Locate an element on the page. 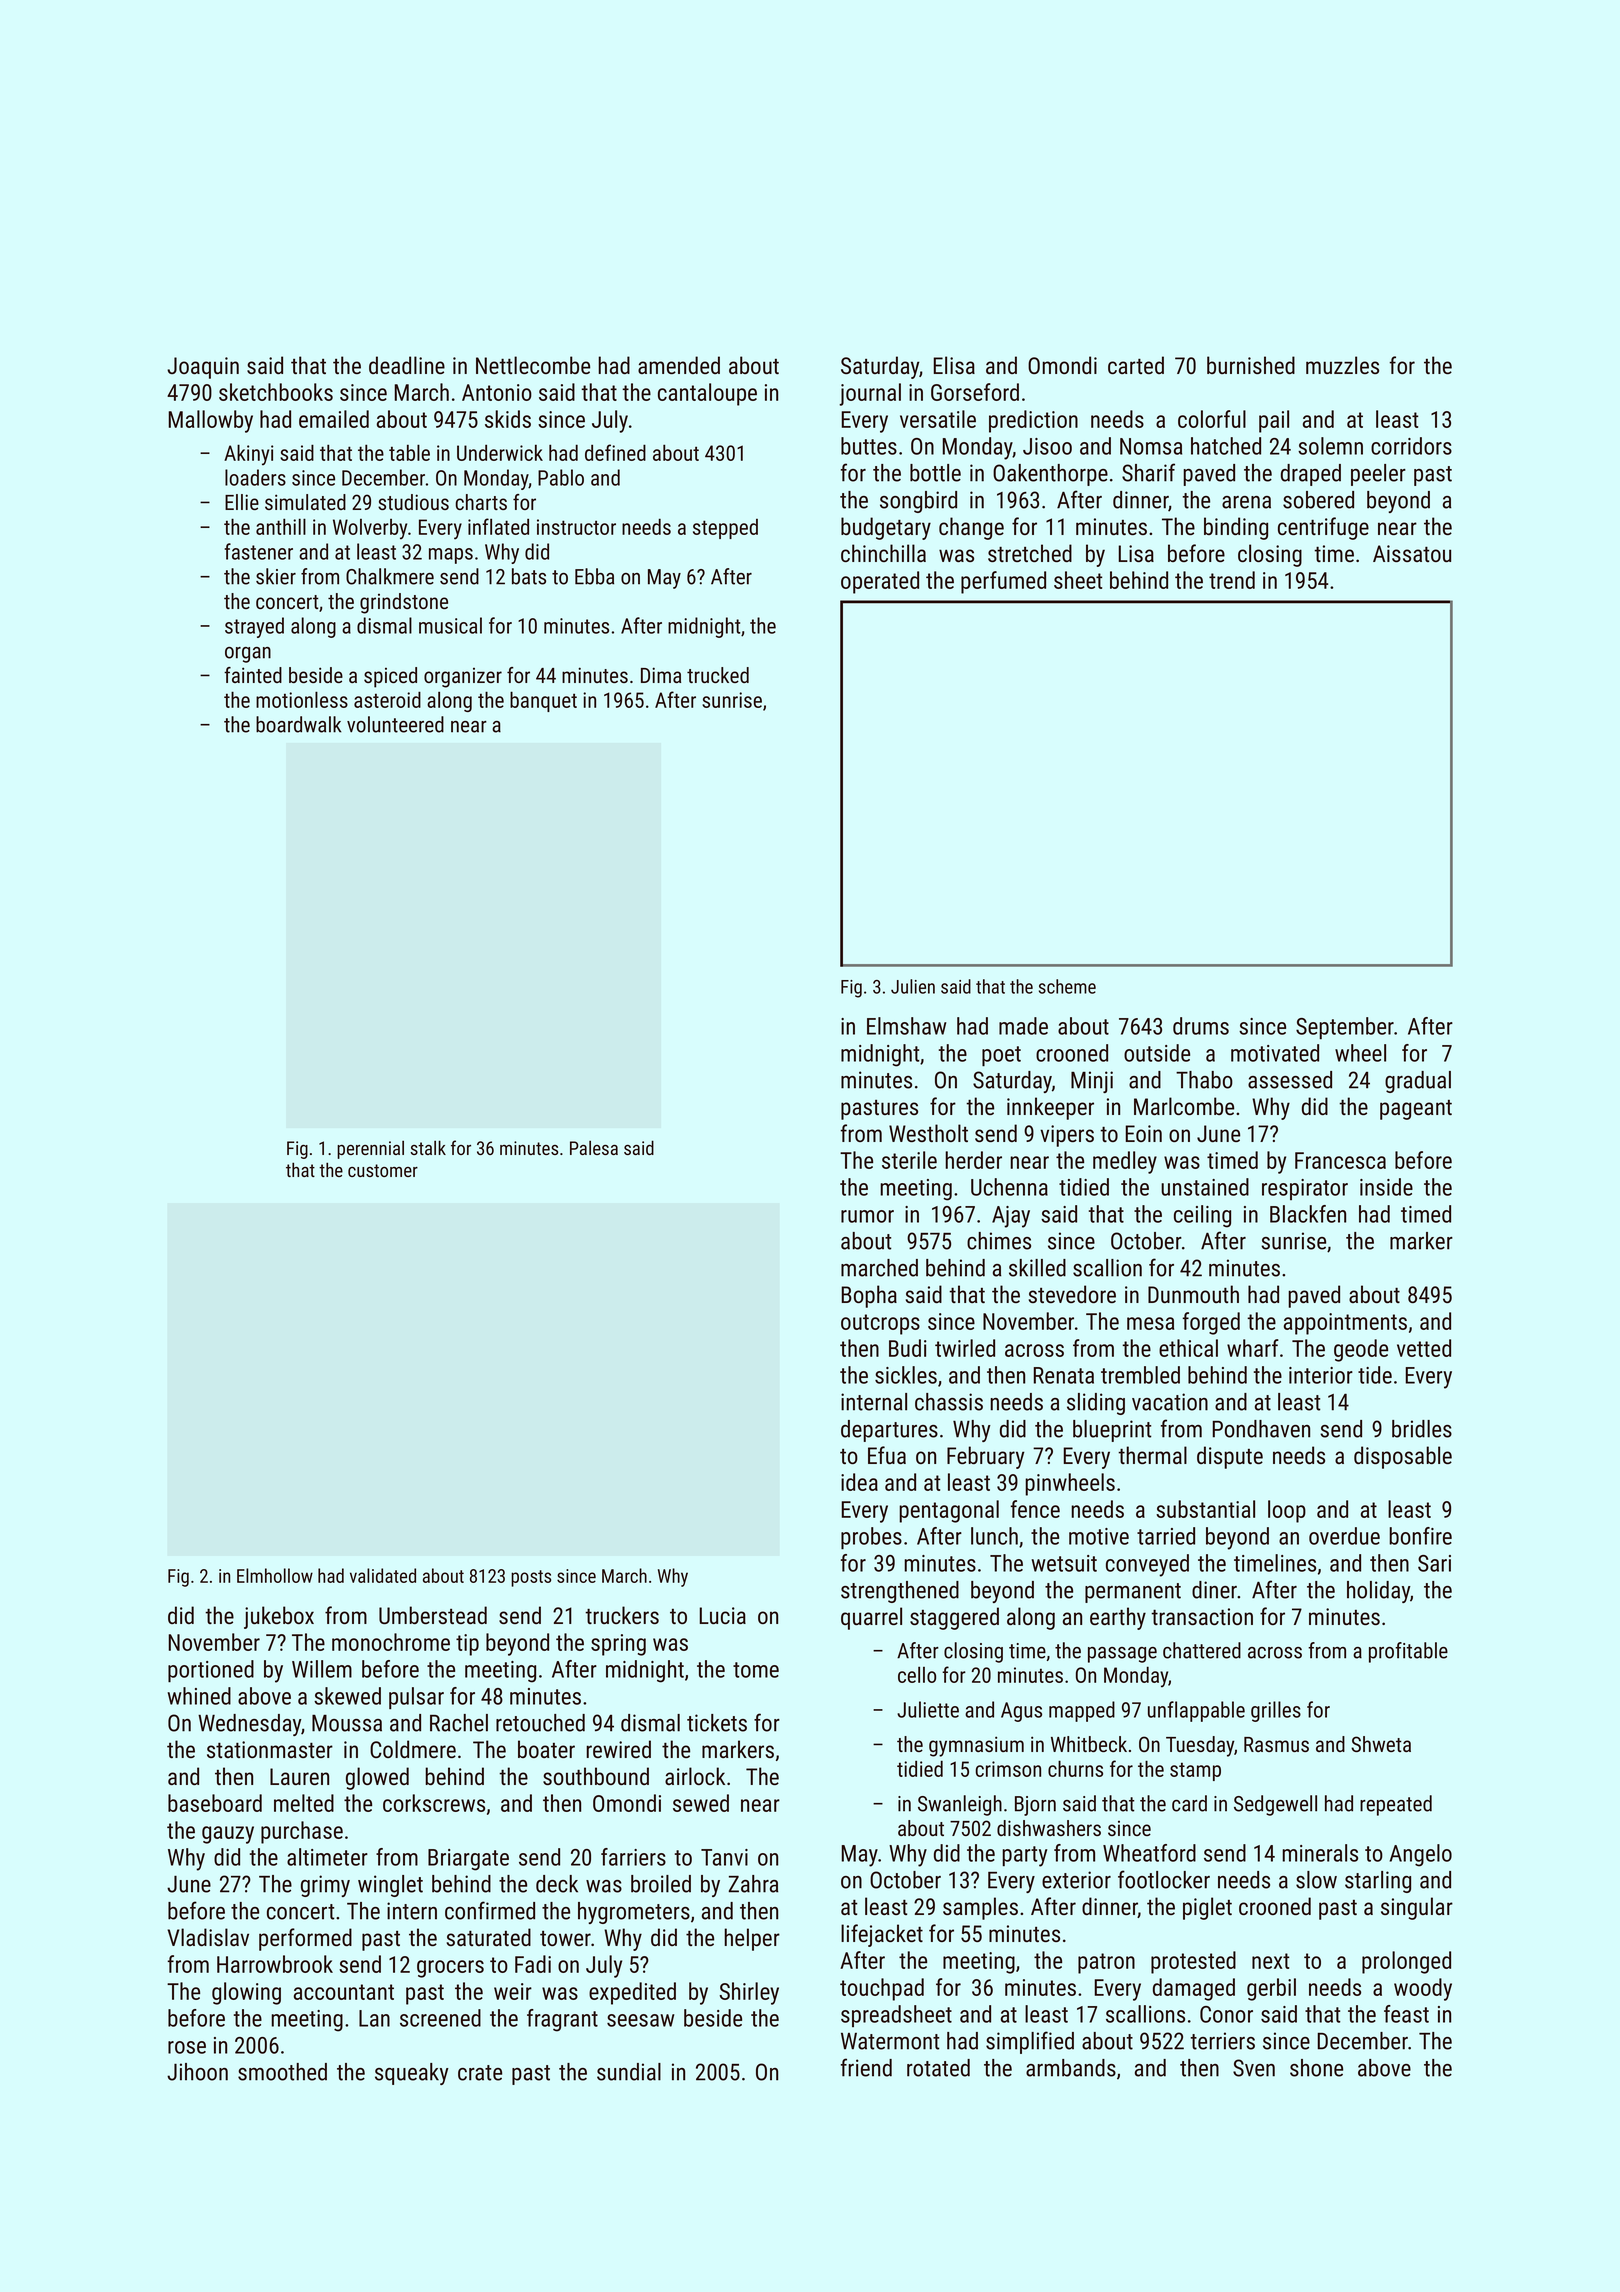  validated is located at coordinates (383, 1575).
